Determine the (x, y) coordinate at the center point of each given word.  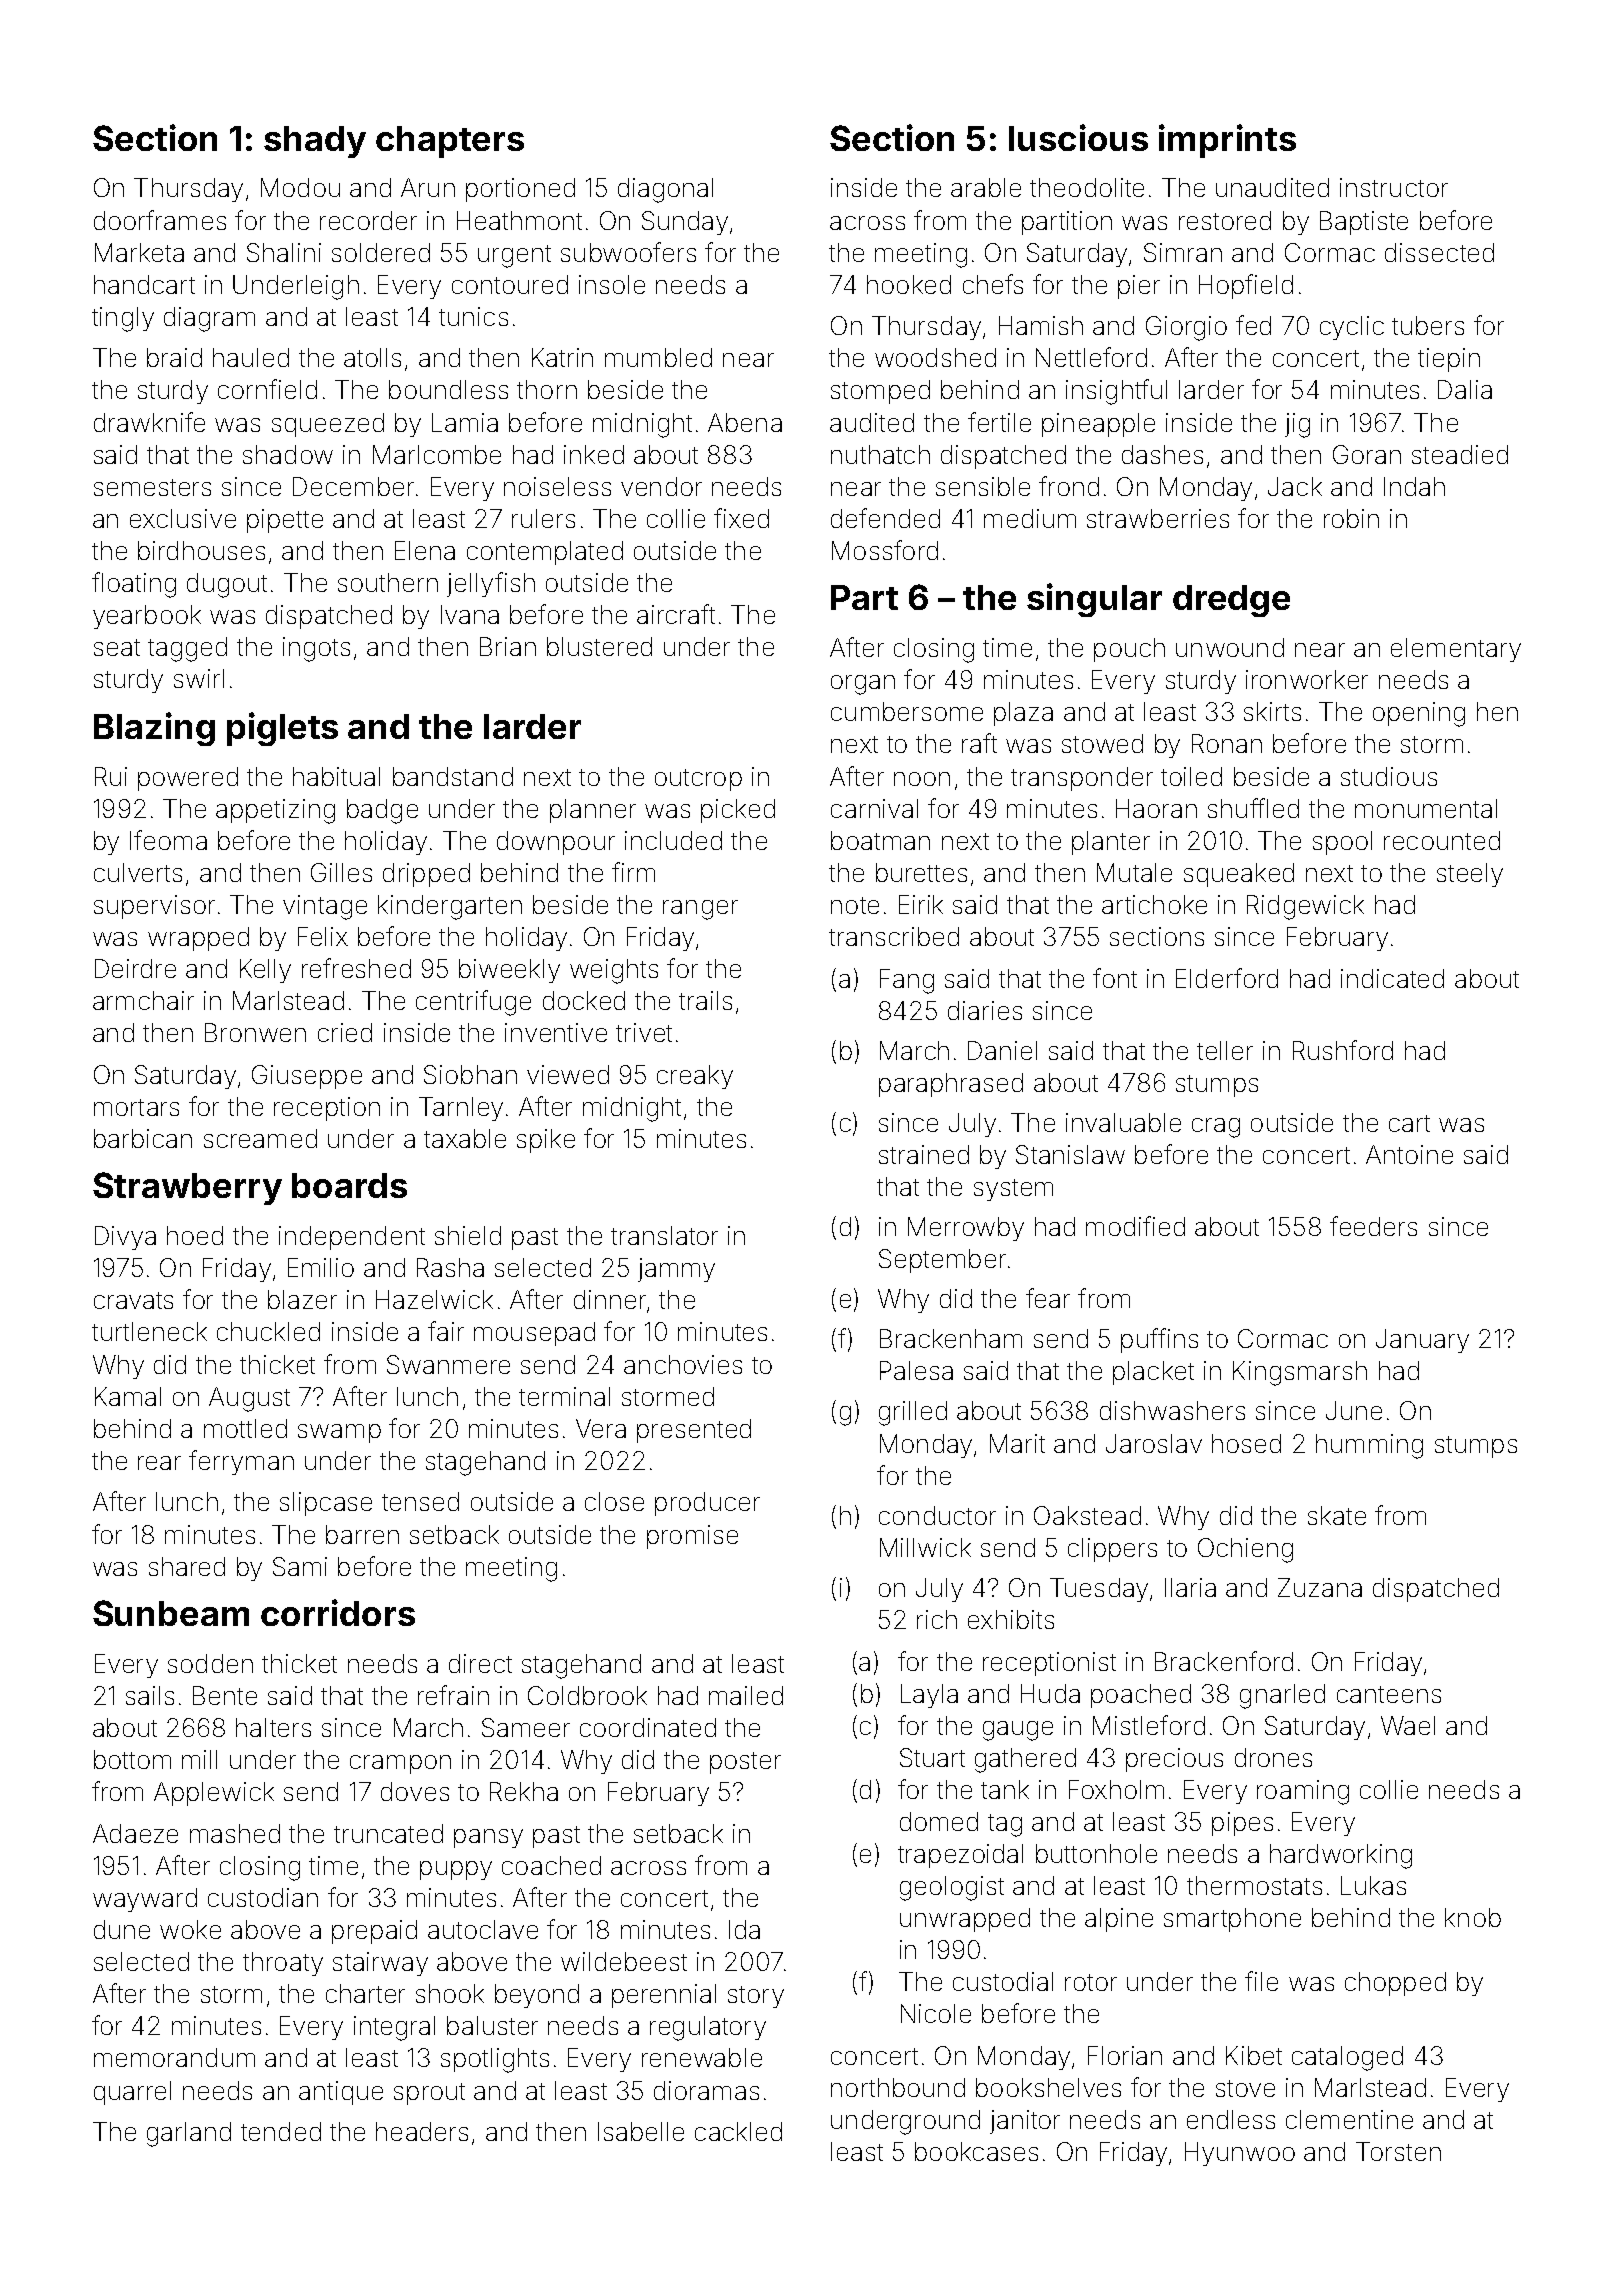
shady (315, 142)
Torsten (1398, 2151)
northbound (898, 2087)
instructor (1394, 187)
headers (422, 2131)
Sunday (685, 223)
